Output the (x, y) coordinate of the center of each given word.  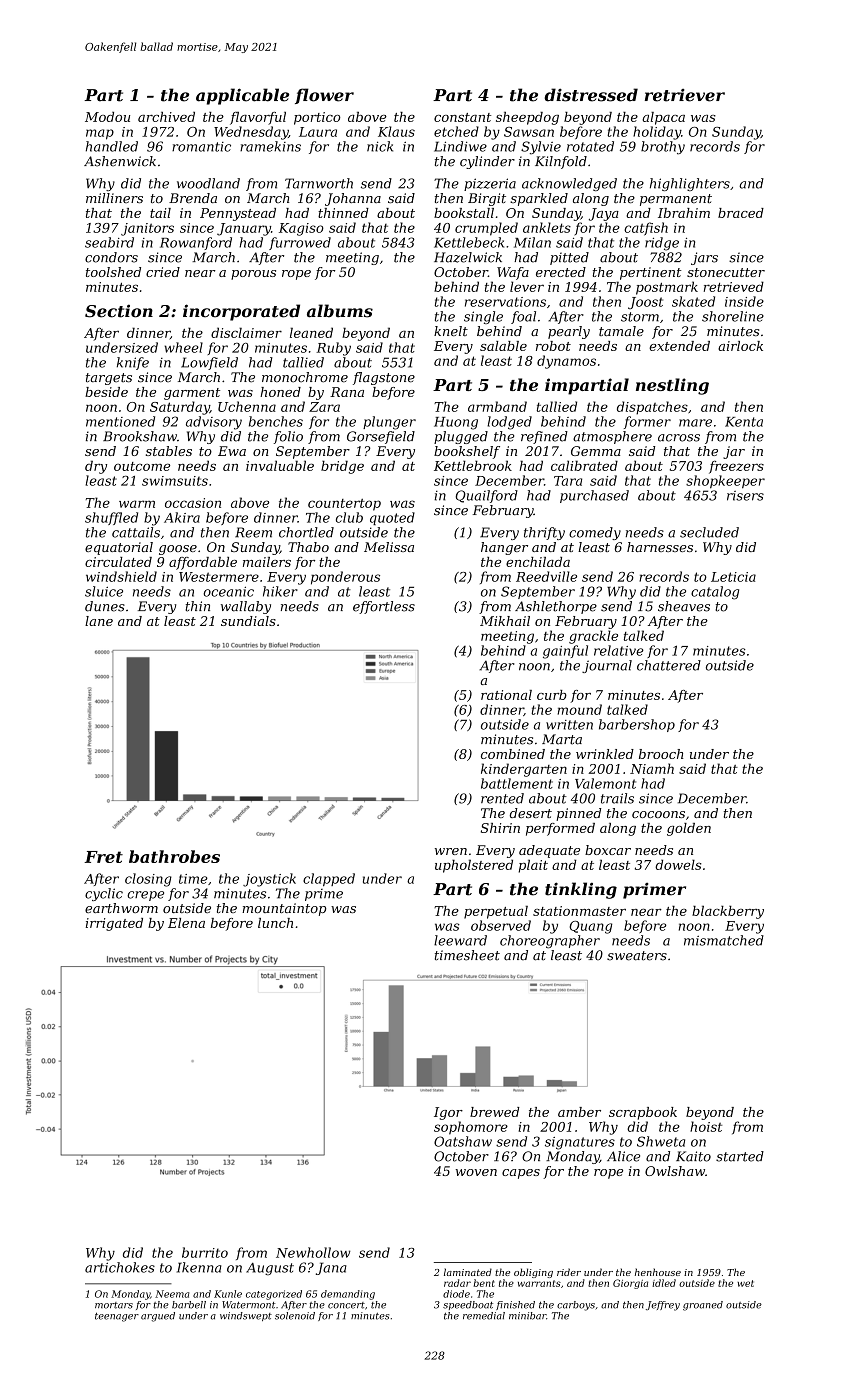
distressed (591, 95)
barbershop (637, 725)
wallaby (246, 607)
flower (324, 96)
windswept (246, 1316)
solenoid (295, 1316)
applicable (242, 96)
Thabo (308, 547)
